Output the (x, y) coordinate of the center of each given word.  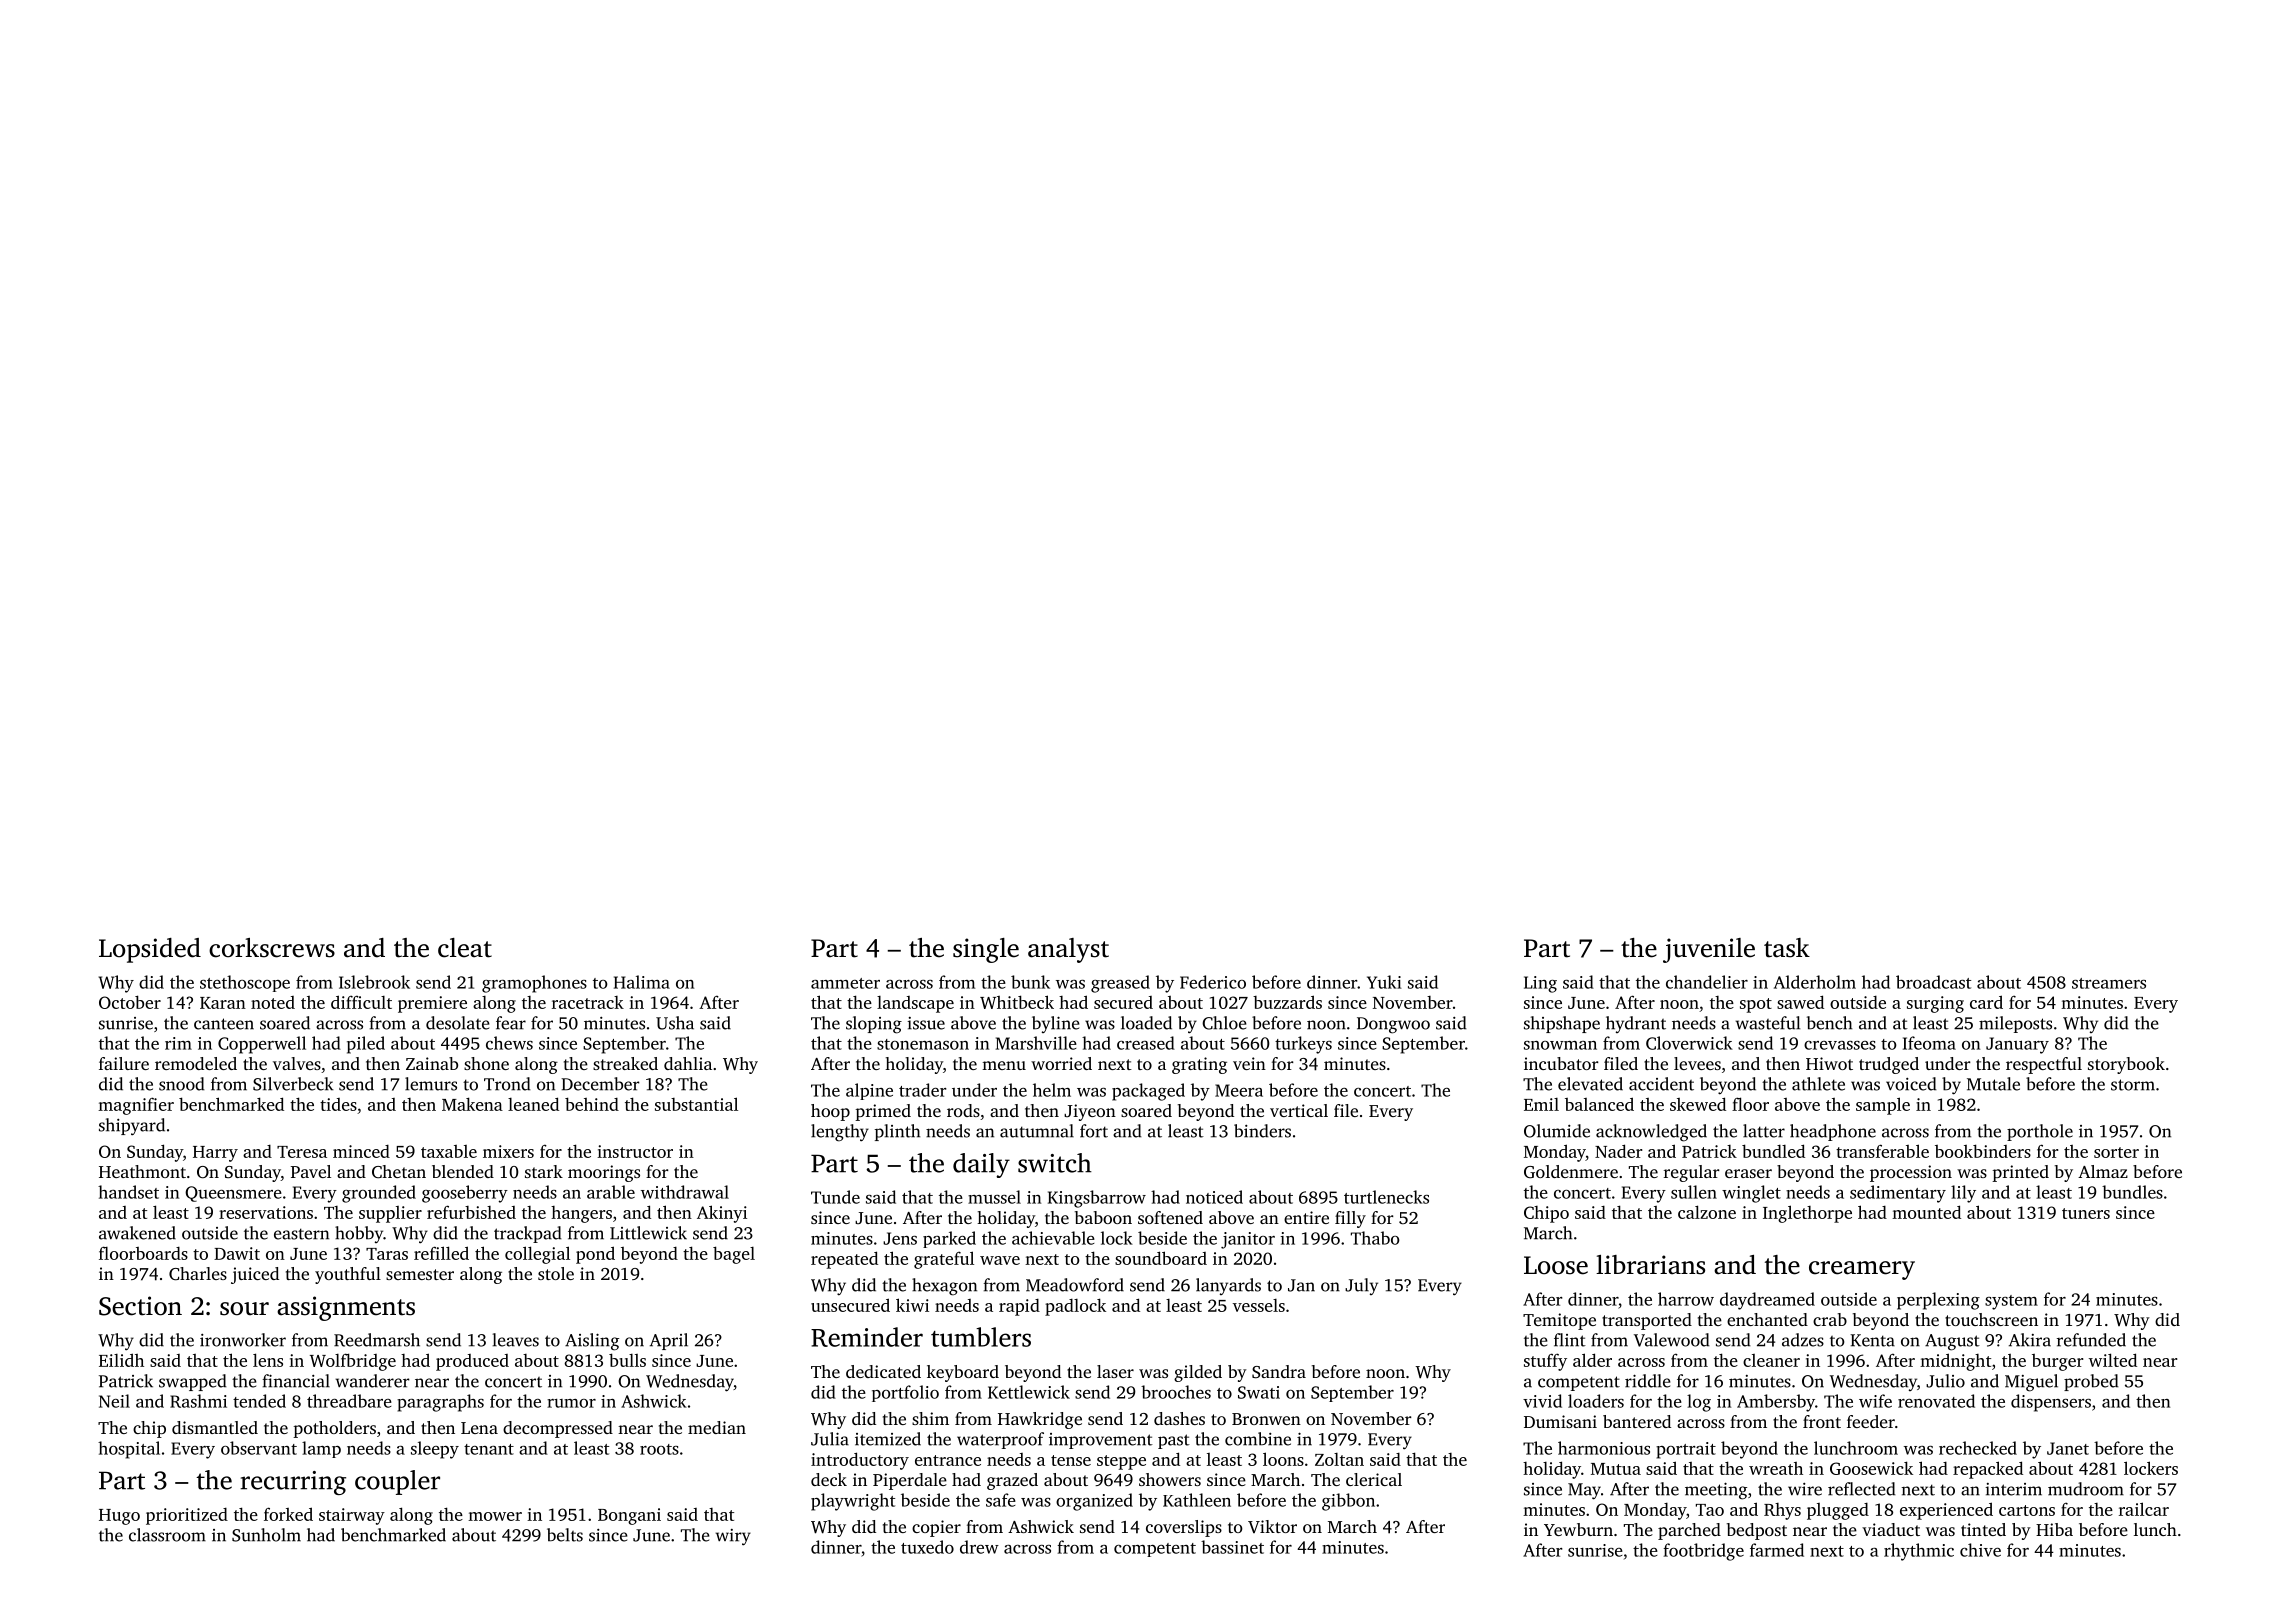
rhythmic (1919, 1552)
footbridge (1703, 1552)
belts (565, 1535)
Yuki (1384, 982)
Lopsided (150, 950)
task (1787, 948)
